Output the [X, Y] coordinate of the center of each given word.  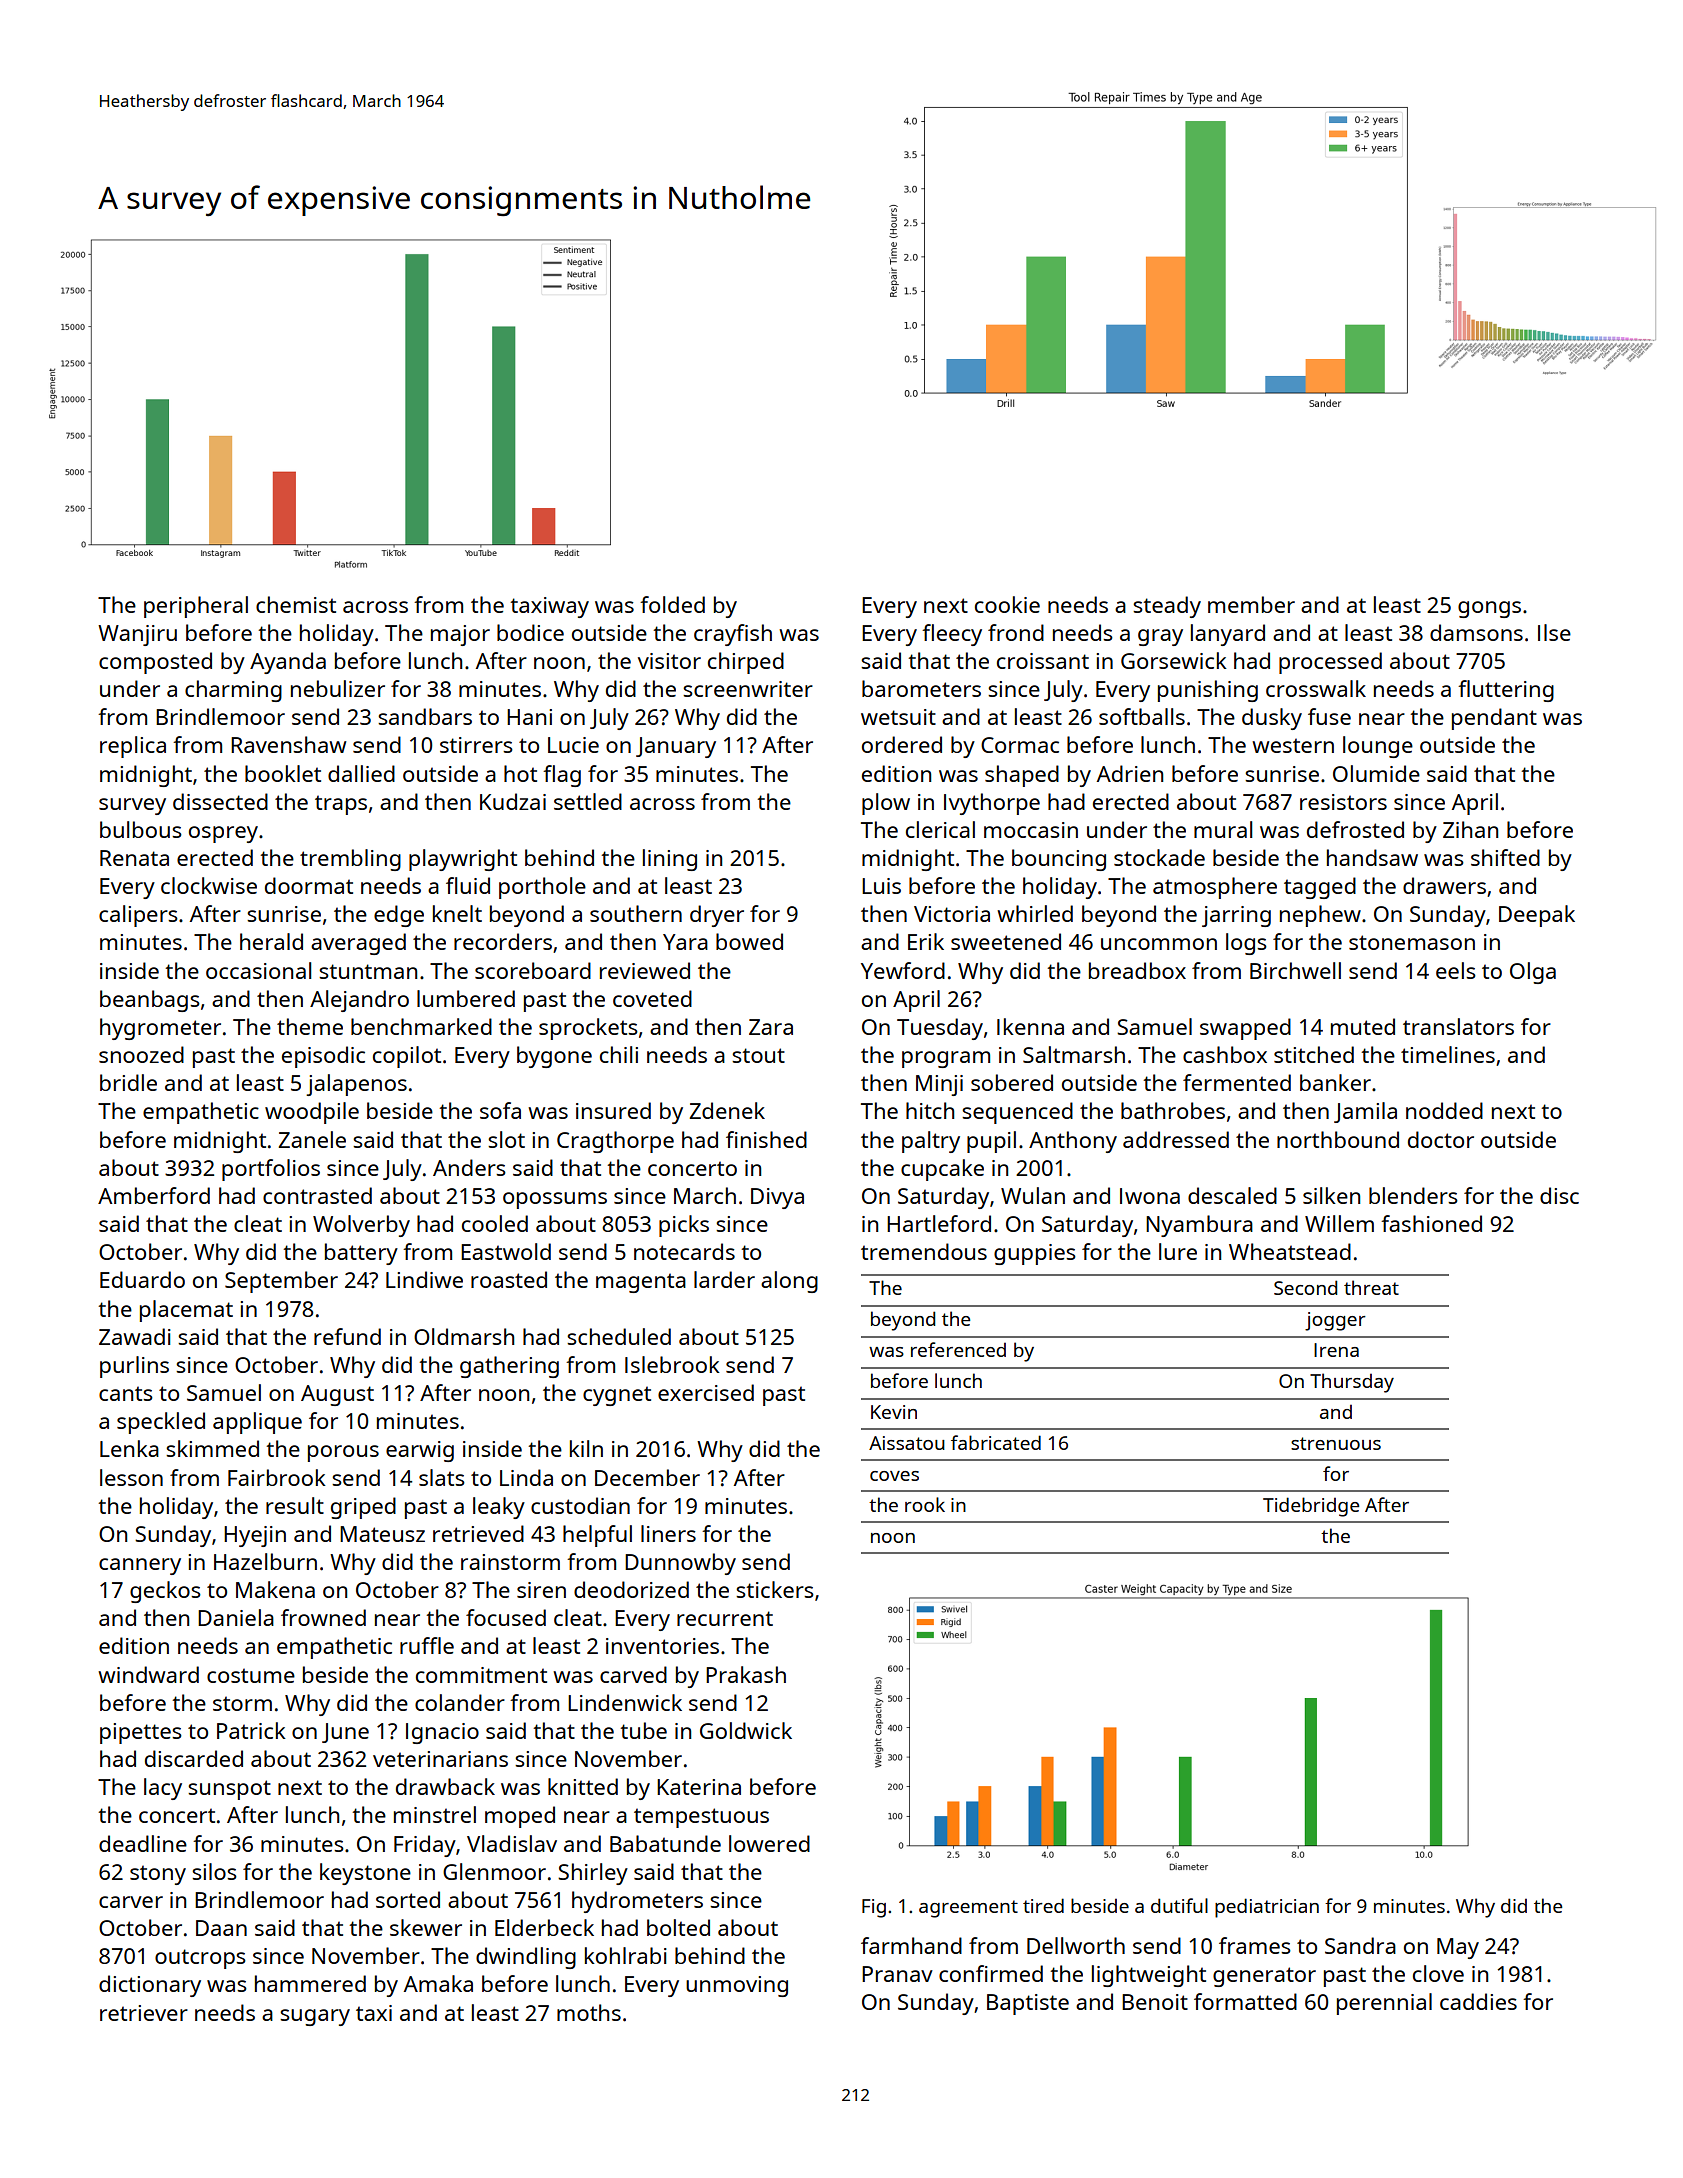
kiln [586, 1448]
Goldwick [746, 1730]
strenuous [1336, 1443]
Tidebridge [1311, 1507]
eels [1456, 970]
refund [347, 1336]
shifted [1505, 857]
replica [133, 747]
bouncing [1059, 860]
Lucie [573, 745]
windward [148, 1674]
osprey [223, 834]
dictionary [150, 1986]
